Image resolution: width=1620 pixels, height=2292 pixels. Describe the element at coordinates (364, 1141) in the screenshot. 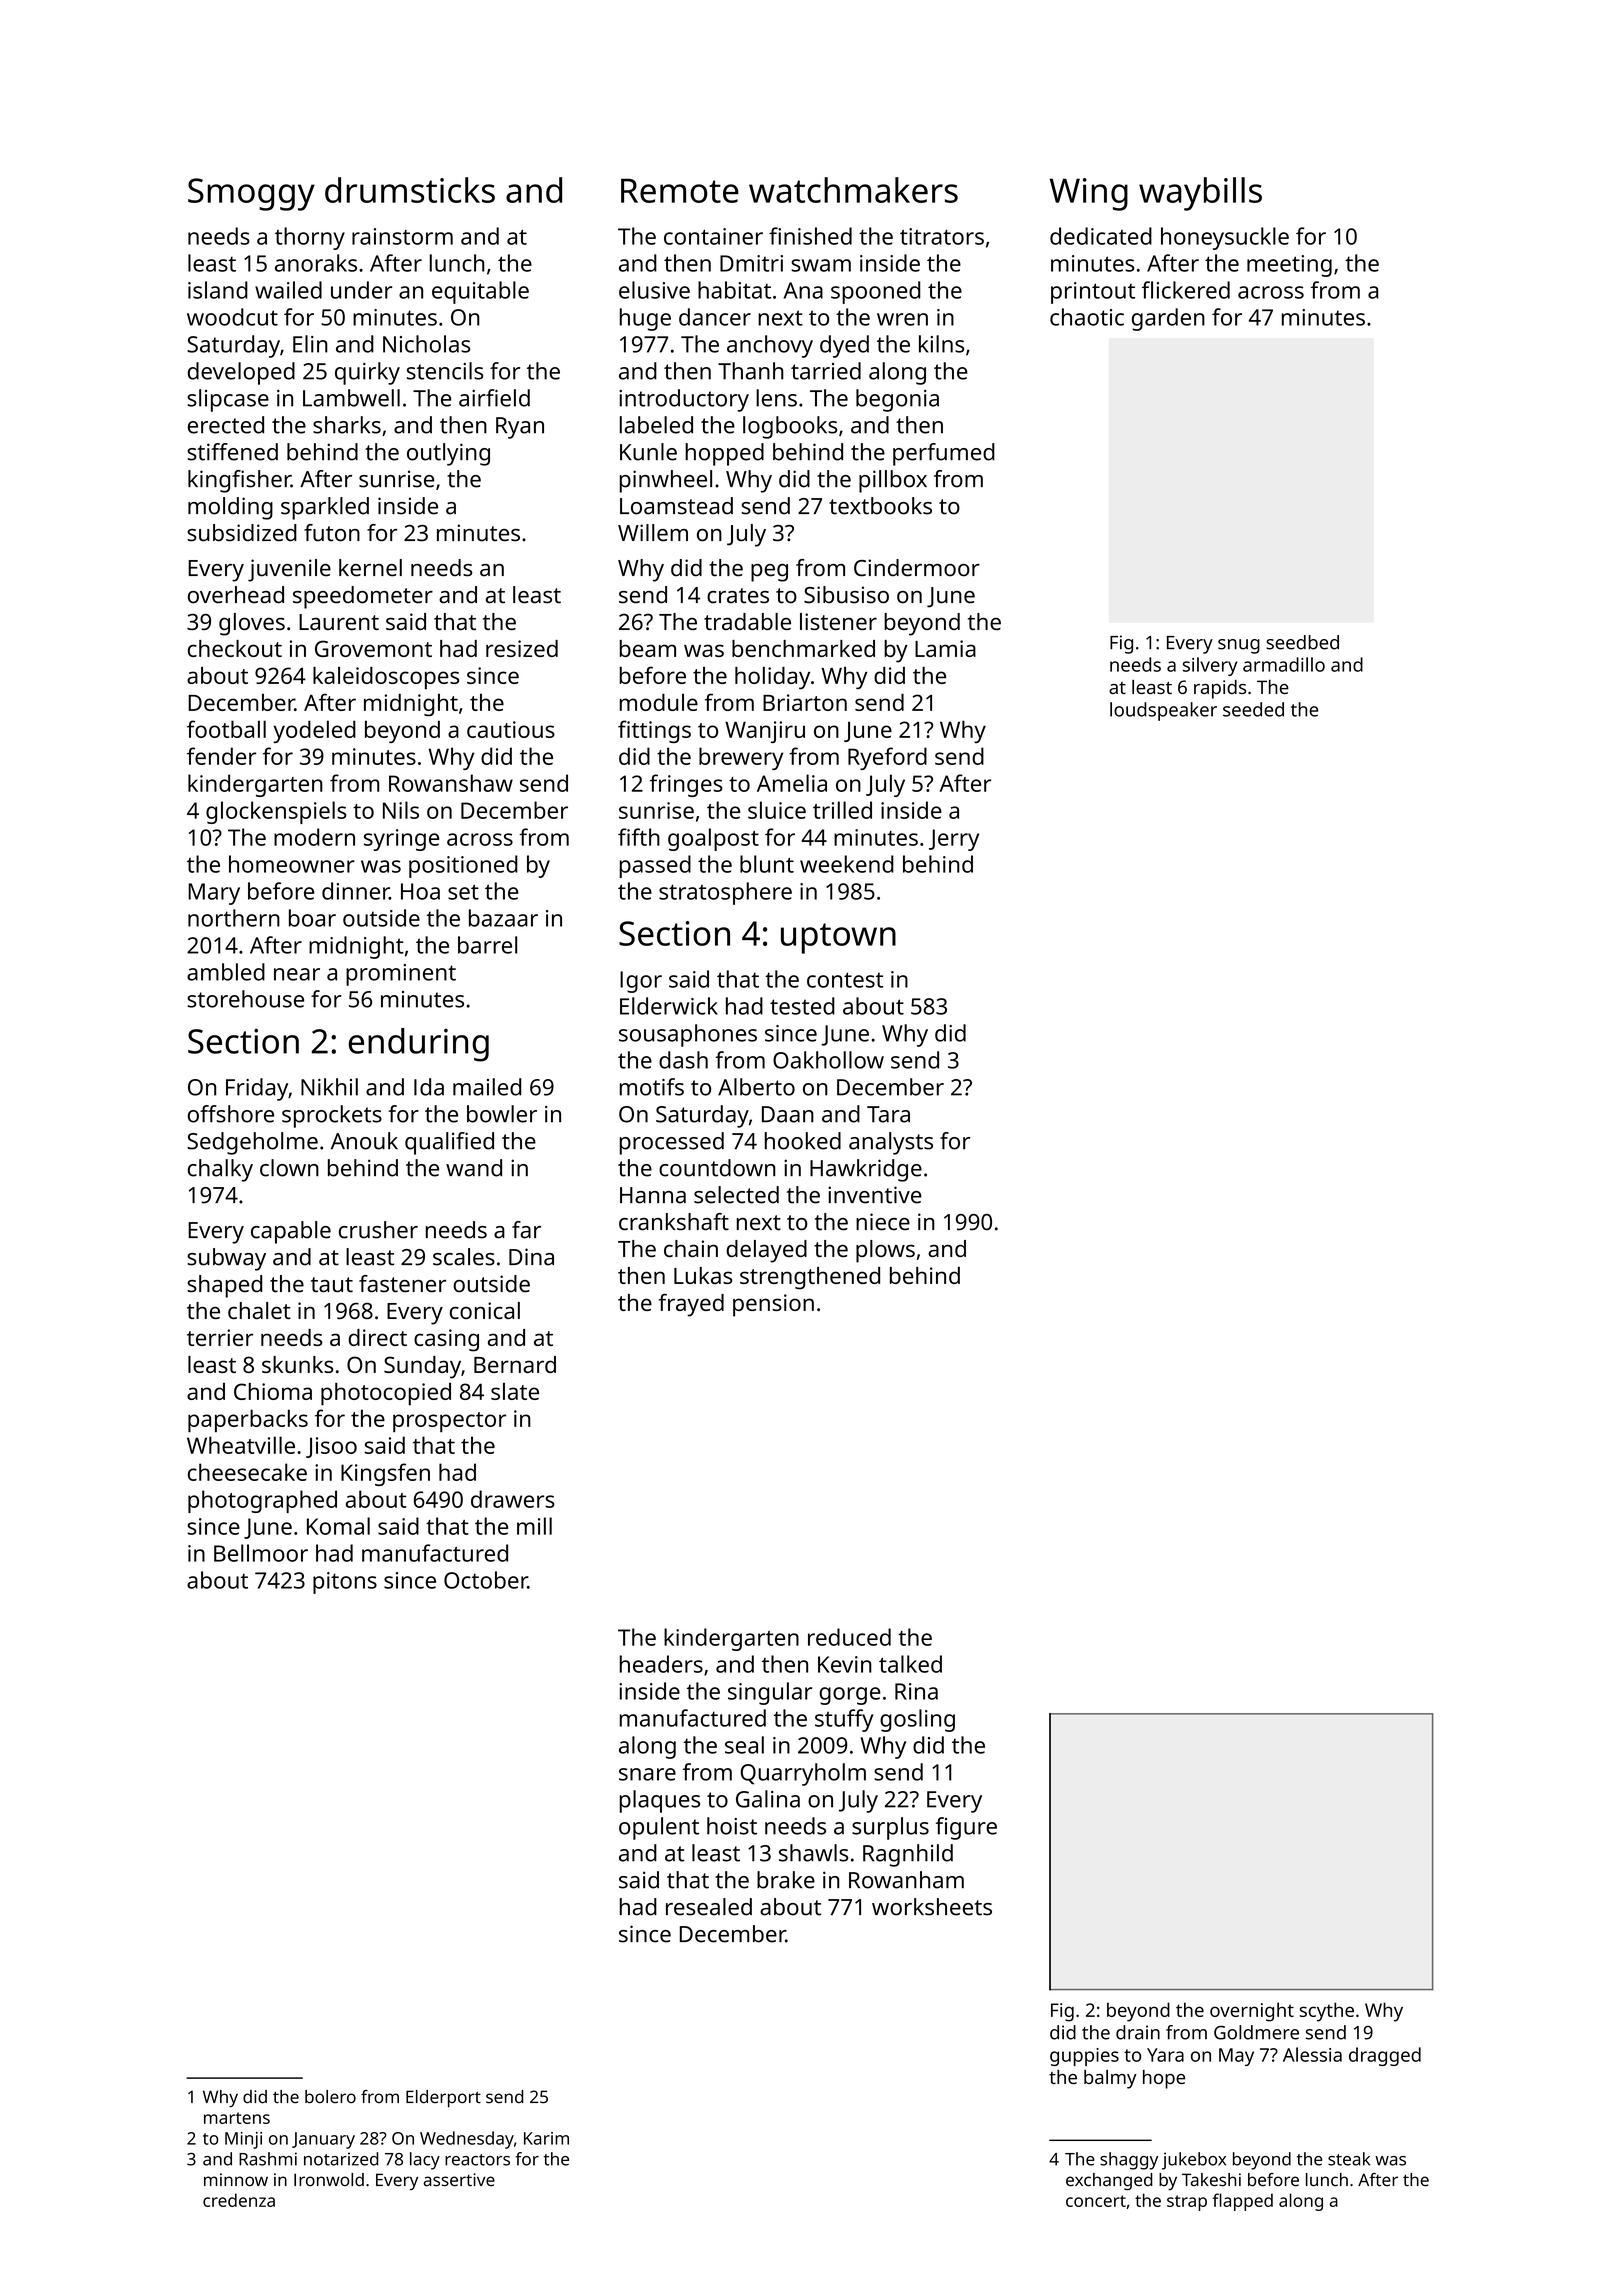

I see `Anouk` at that location.
